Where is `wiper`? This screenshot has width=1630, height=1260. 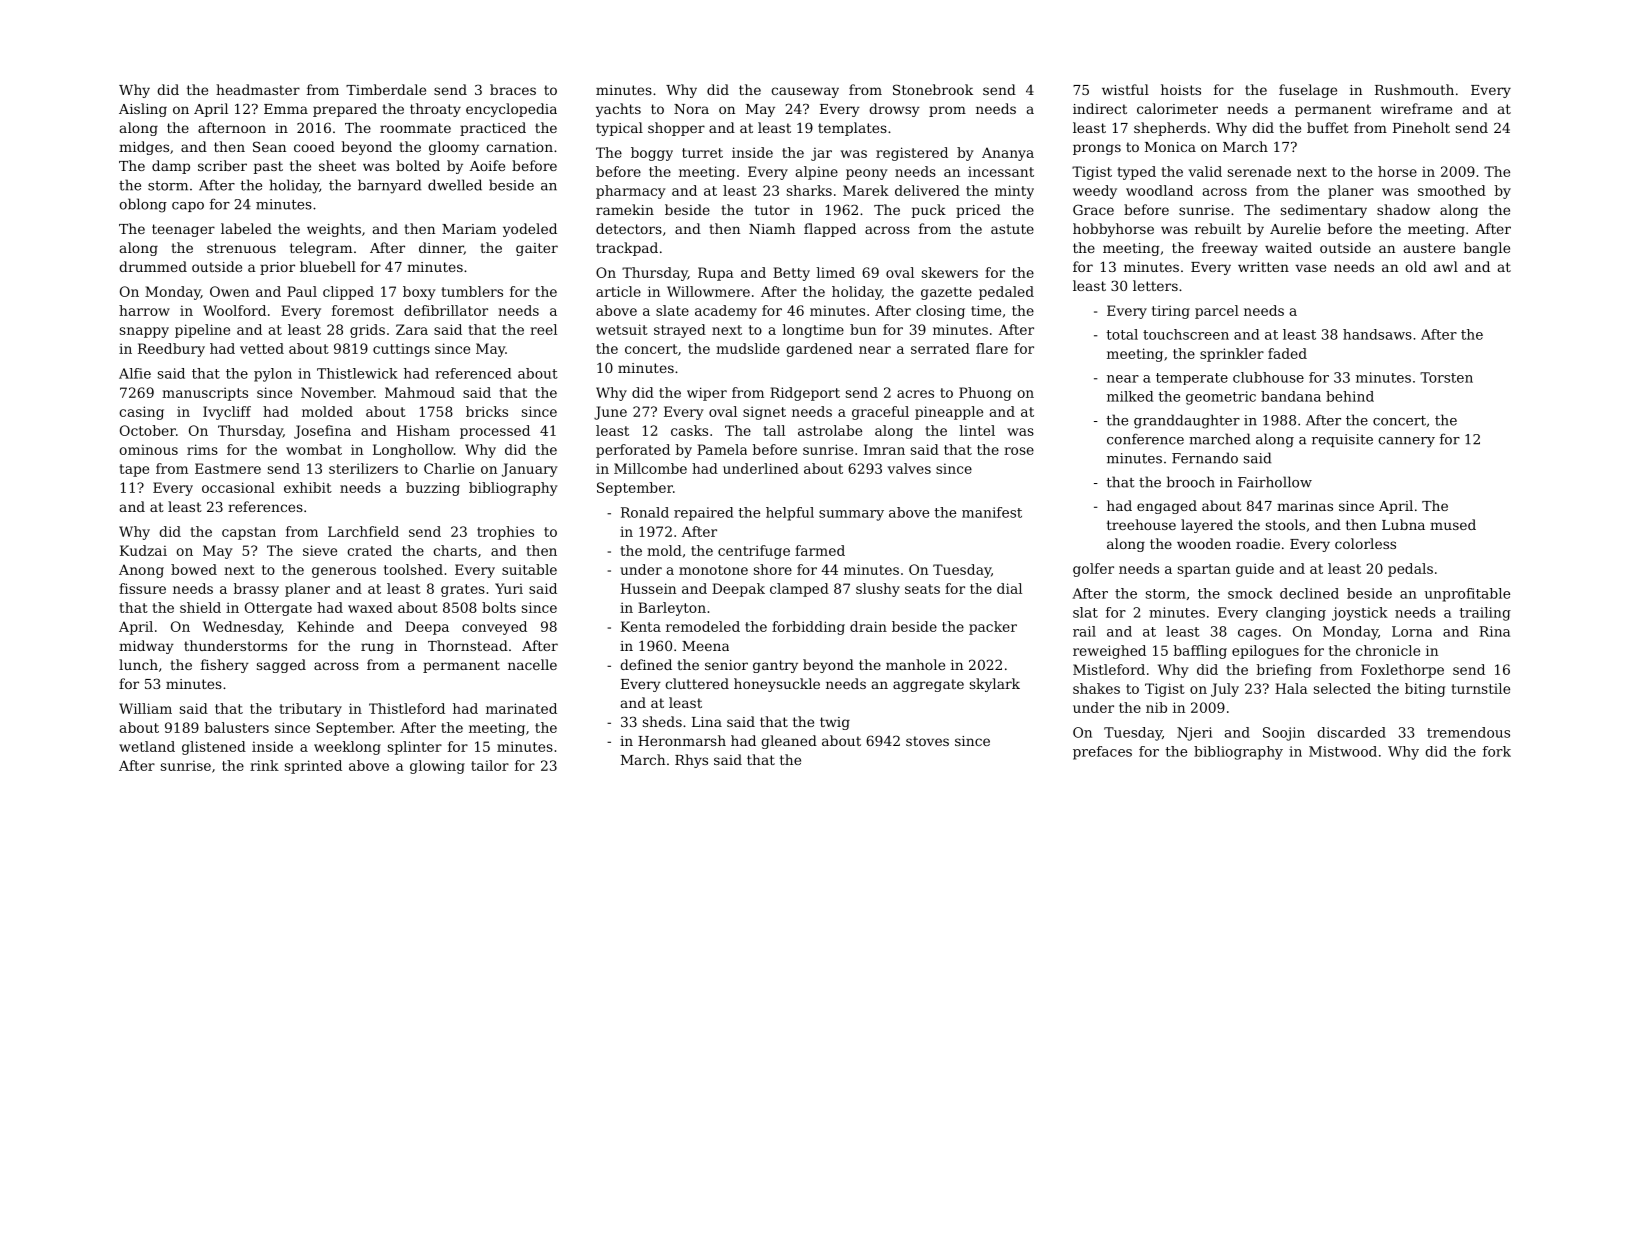 wiper is located at coordinates (707, 394).
